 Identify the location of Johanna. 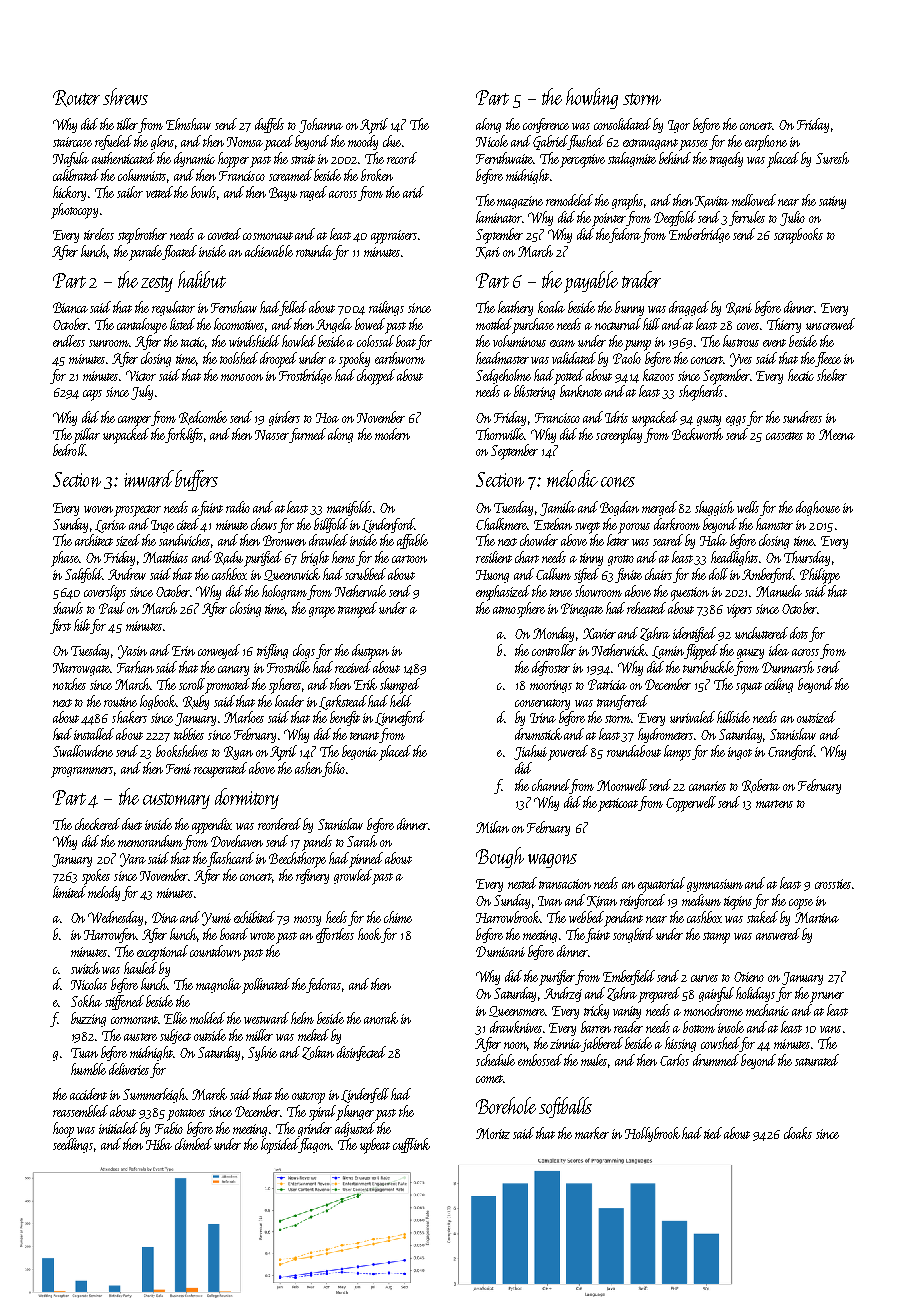
(321, 125).
